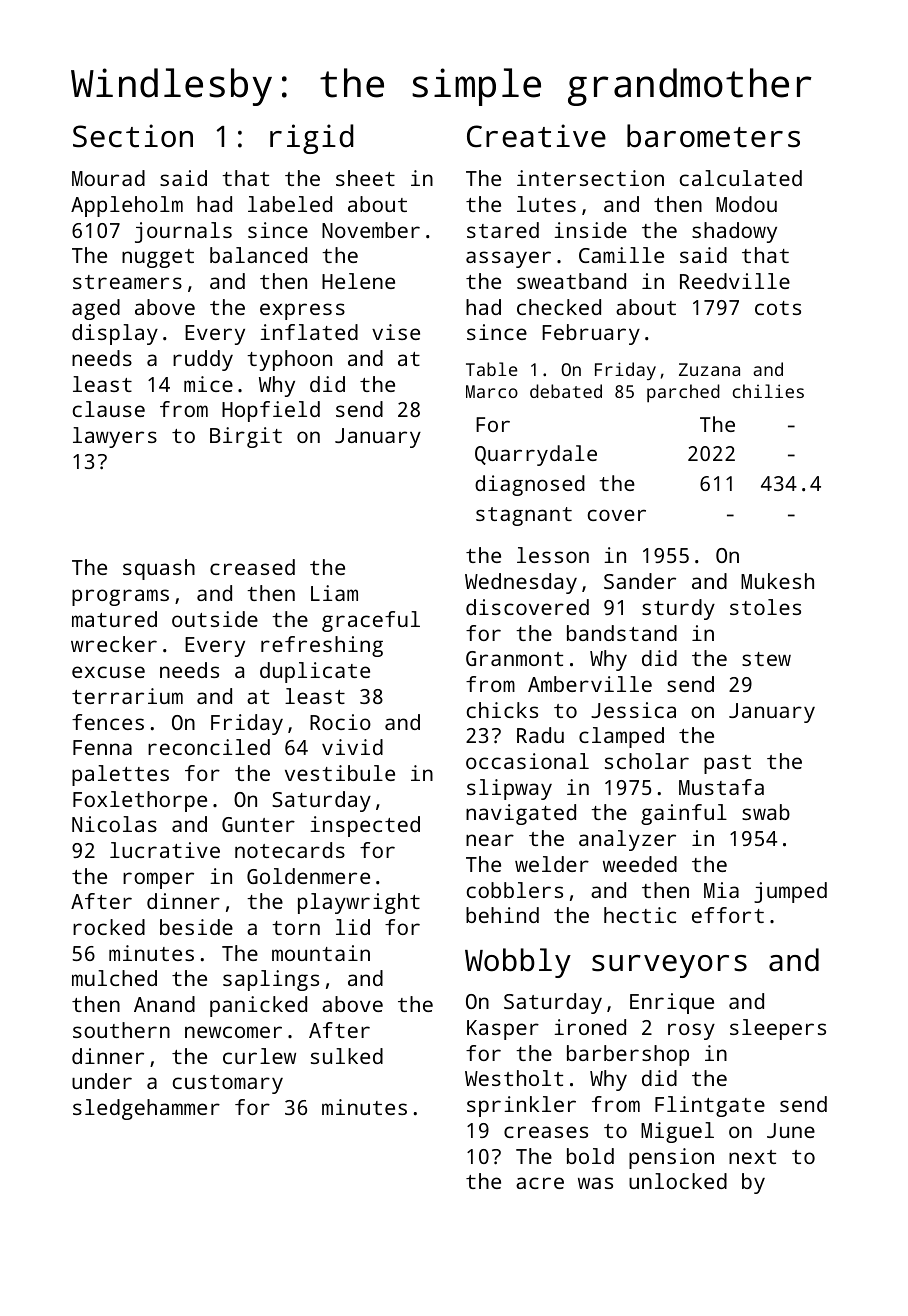  I want to click on scholar, so click(647, 761).
